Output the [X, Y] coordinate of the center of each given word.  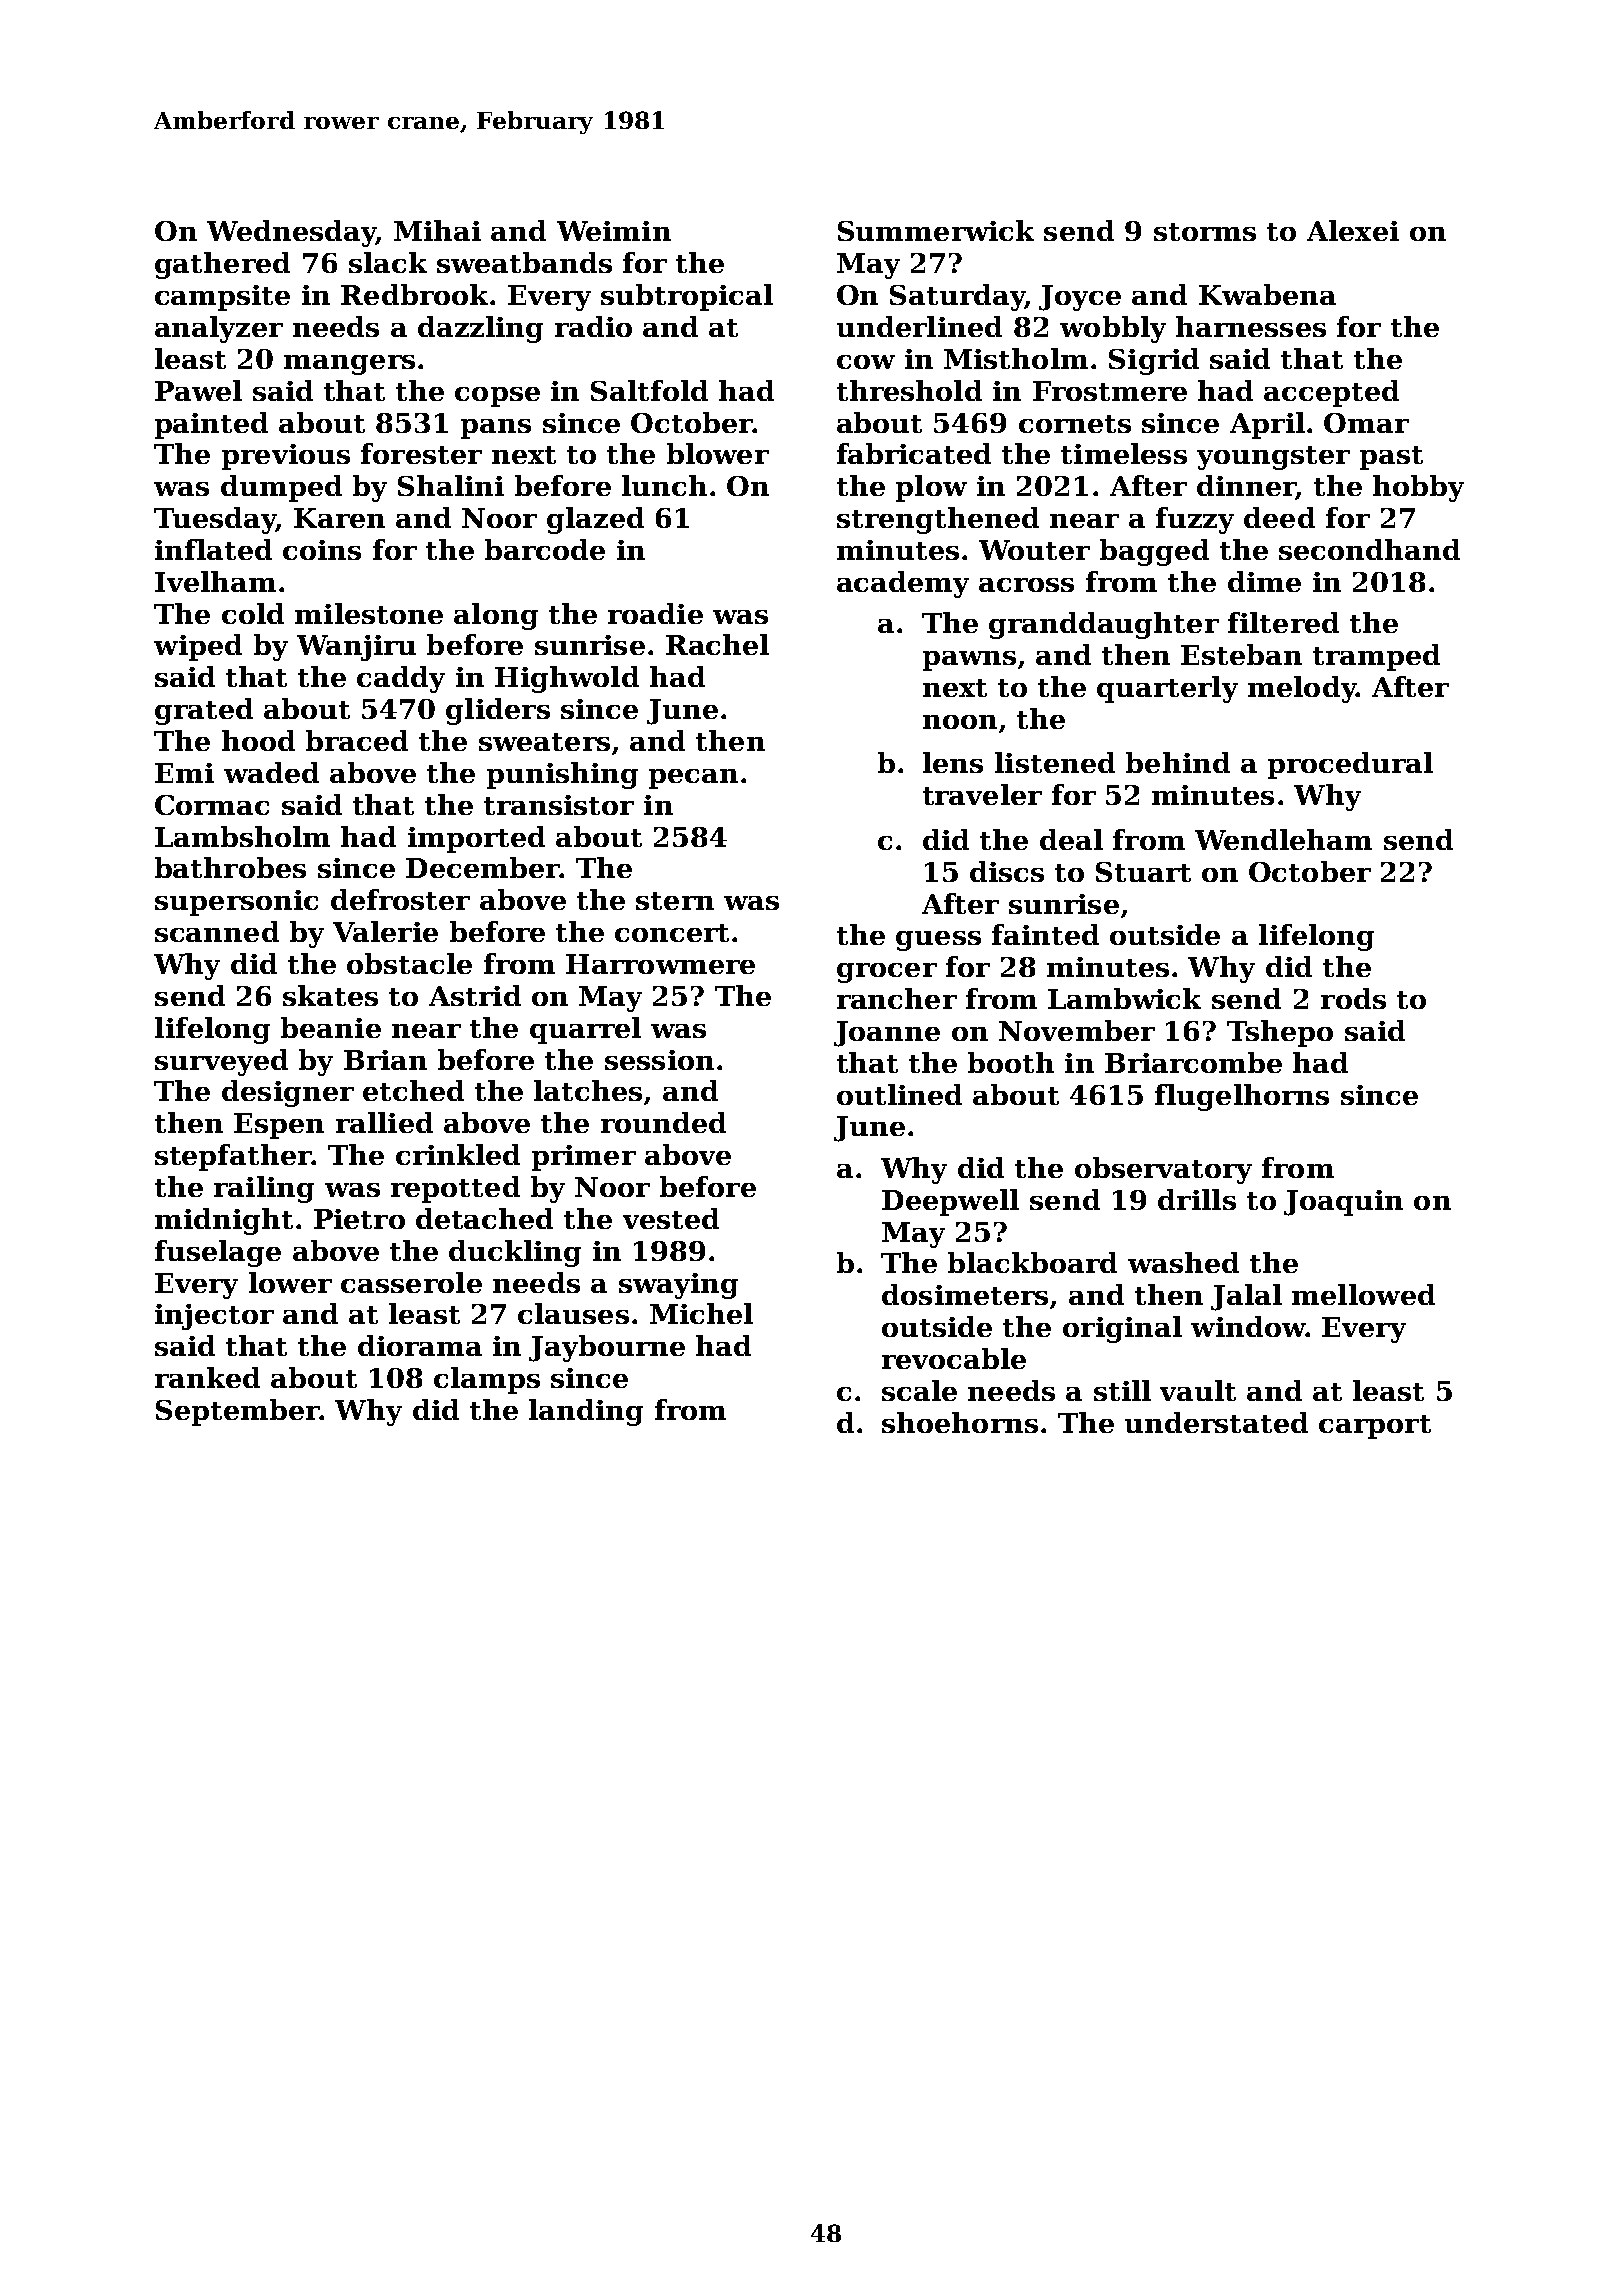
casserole [411, 1282]
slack [388, 262]
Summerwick [936, 230]
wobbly [1113, 329]
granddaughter [1104, 625]
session [659, 1060]
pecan [693, 779]
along [496, 616]
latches [588, 1090]
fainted [1045, 934]
